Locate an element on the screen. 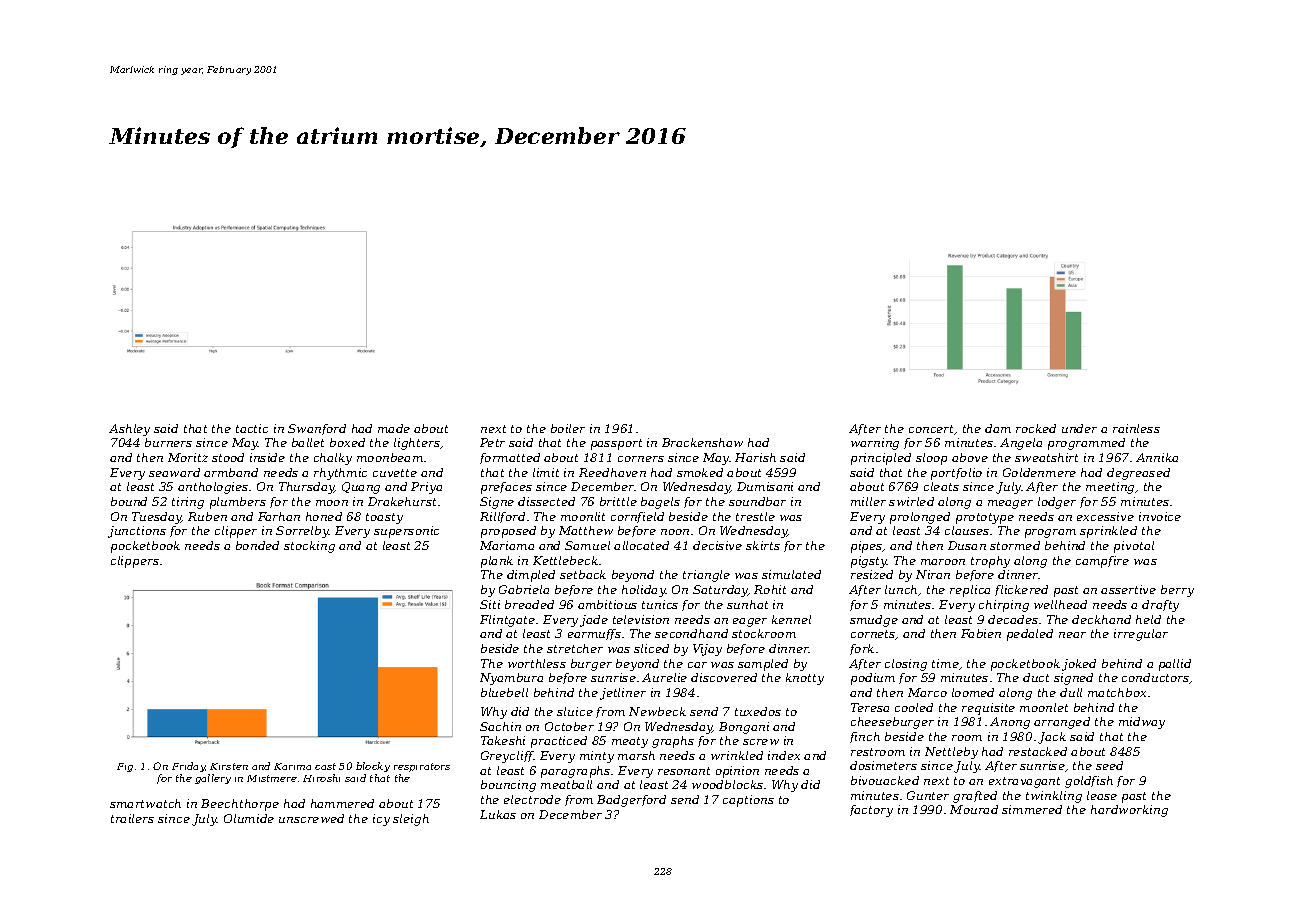 The image size is (1308, 924). Aurelie is located at coordinates (664, 677).
